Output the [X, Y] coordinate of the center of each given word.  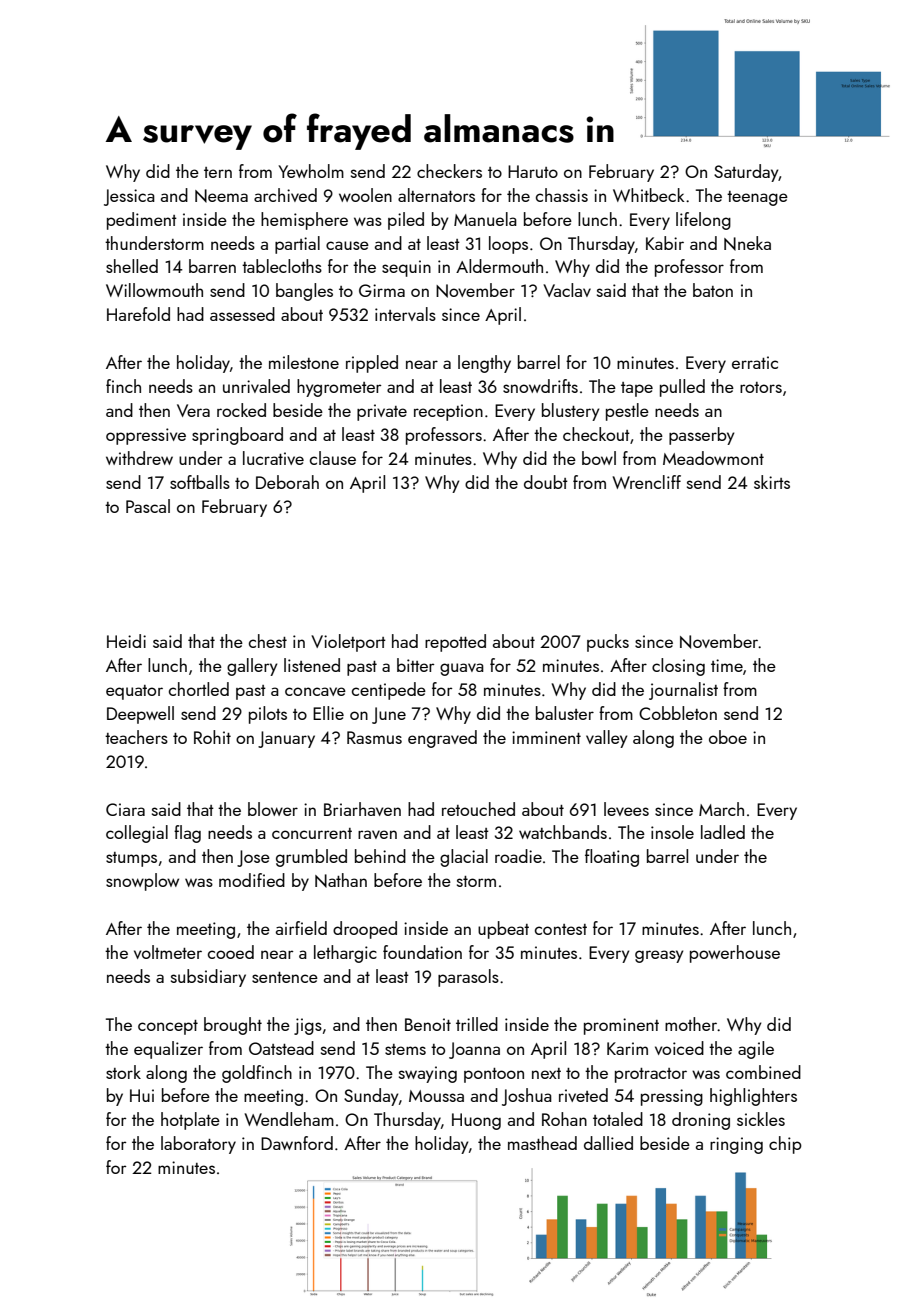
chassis [562, 195]
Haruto [533, 171]
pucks [608, 643]
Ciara [125, 809]
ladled [723, 832]
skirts [772, 482]
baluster [565, 713]
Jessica [129, 197]
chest [268, 641]
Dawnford [297, 1143]
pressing [672, 1097]
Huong [476, 1121]
